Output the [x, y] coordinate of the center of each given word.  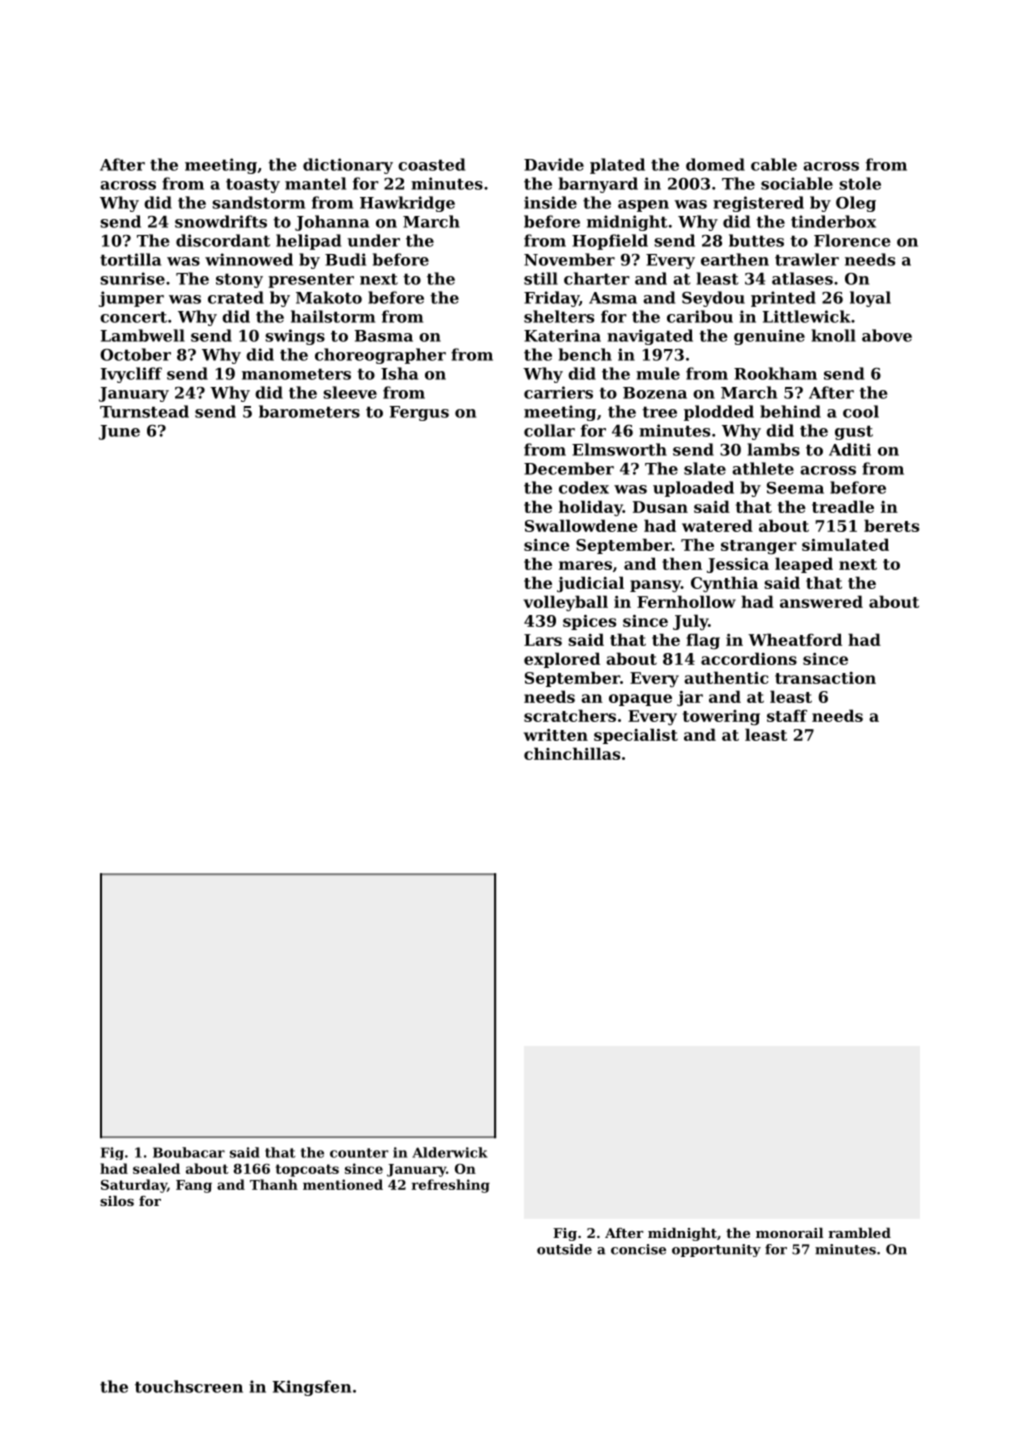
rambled [859, 1233]
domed [715, 164]
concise [638, 1249]
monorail [789, 1233]
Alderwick [450, 1152]
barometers [309, 411]
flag [703, 641]
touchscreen [189, 1386]
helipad [308, 242]
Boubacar [189, 1152]
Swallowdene [581, 525]
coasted [431, 164]
